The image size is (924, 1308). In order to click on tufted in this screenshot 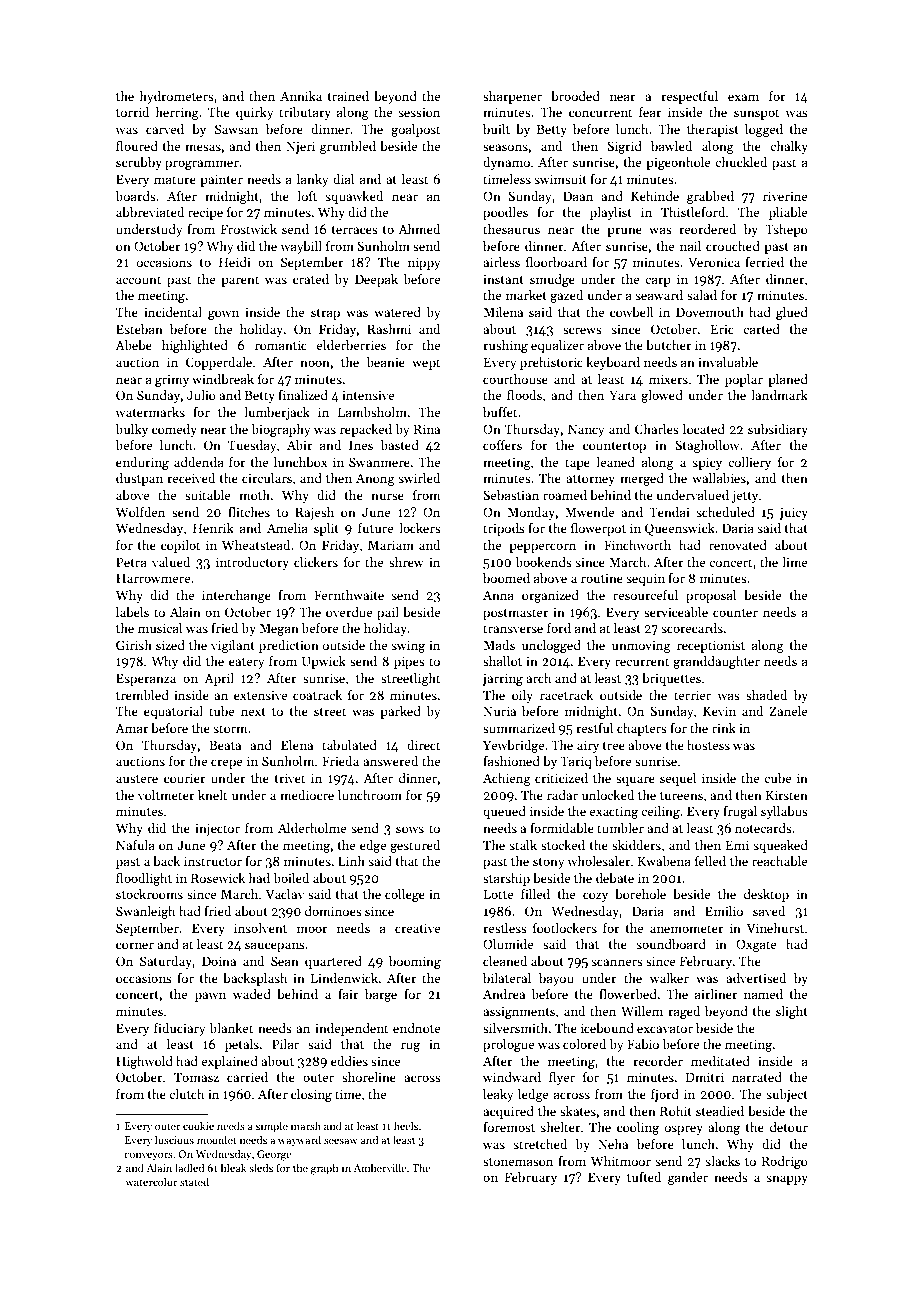, I will do `click(644, 1177)`.
